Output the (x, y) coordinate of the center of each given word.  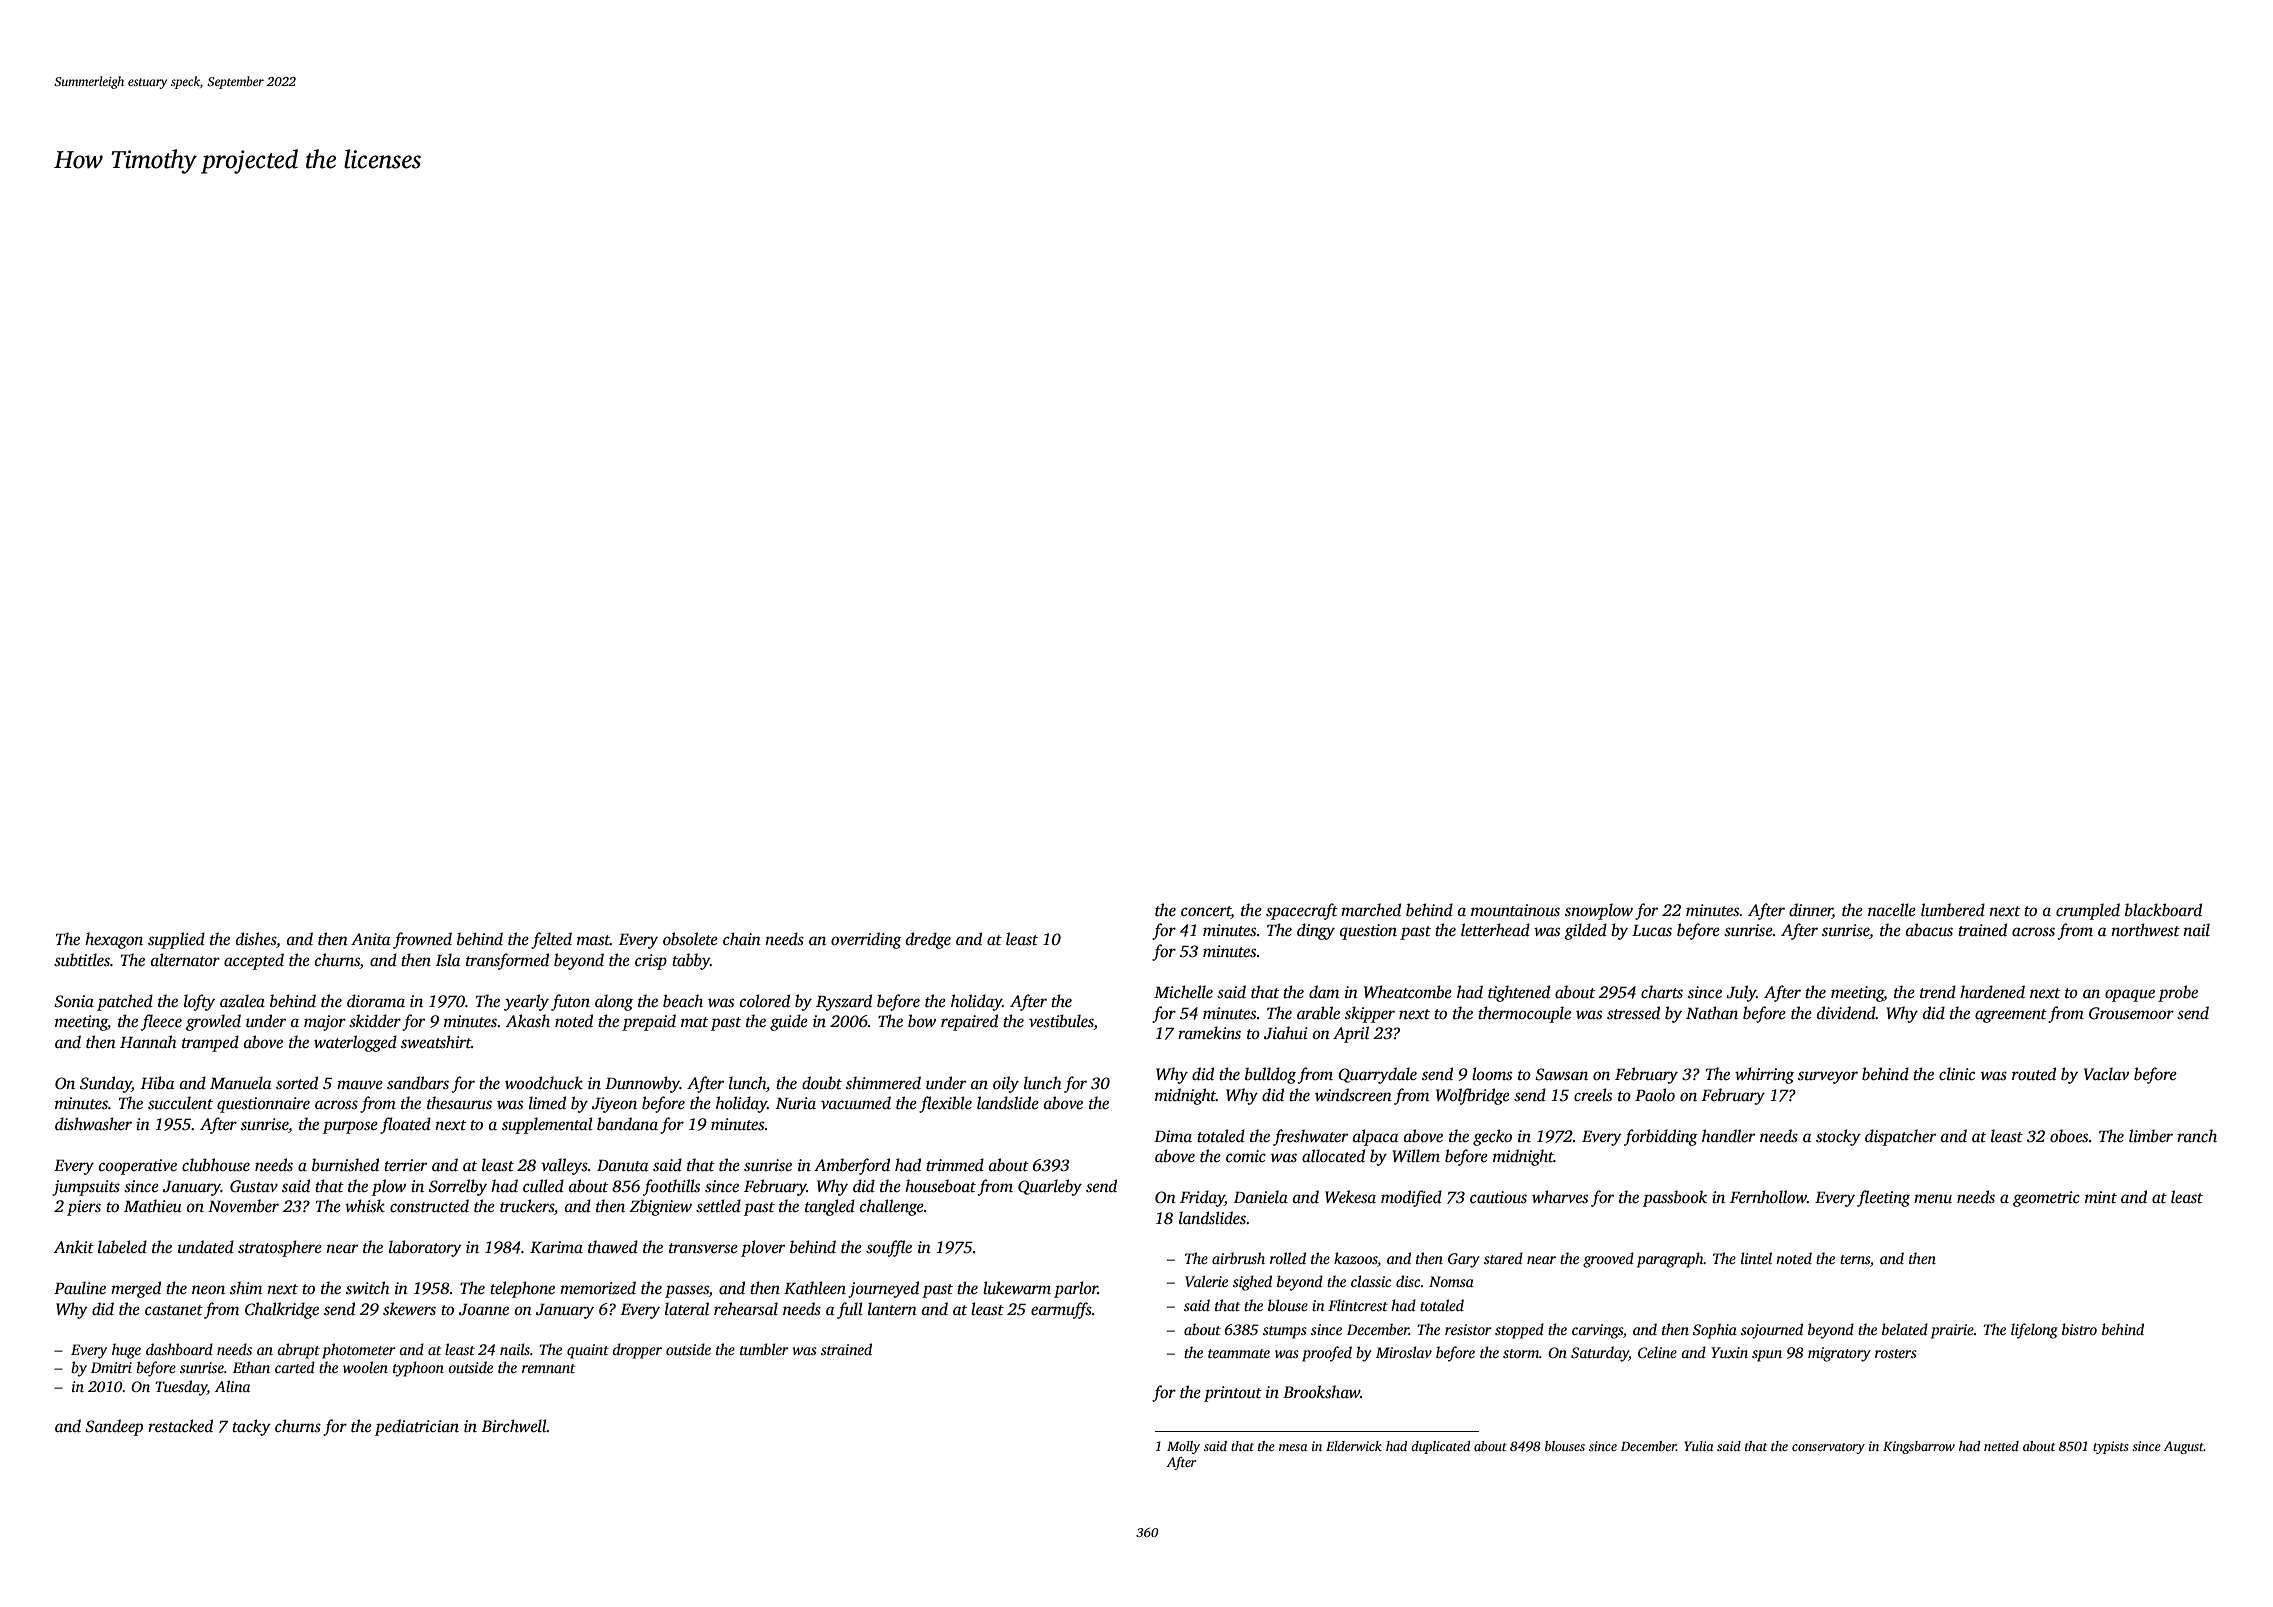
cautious (1498, 1197)
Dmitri (111, 1367)
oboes (2069, 1136)
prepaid (649, 1022)
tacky (251, 1427)
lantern (892, 1309)
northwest (2145, 930)
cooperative (138, 1167)
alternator (185, 960)
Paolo (1655, 1094)
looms (1492, 1074)
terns (1855, 1259)
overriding (866, 940)
